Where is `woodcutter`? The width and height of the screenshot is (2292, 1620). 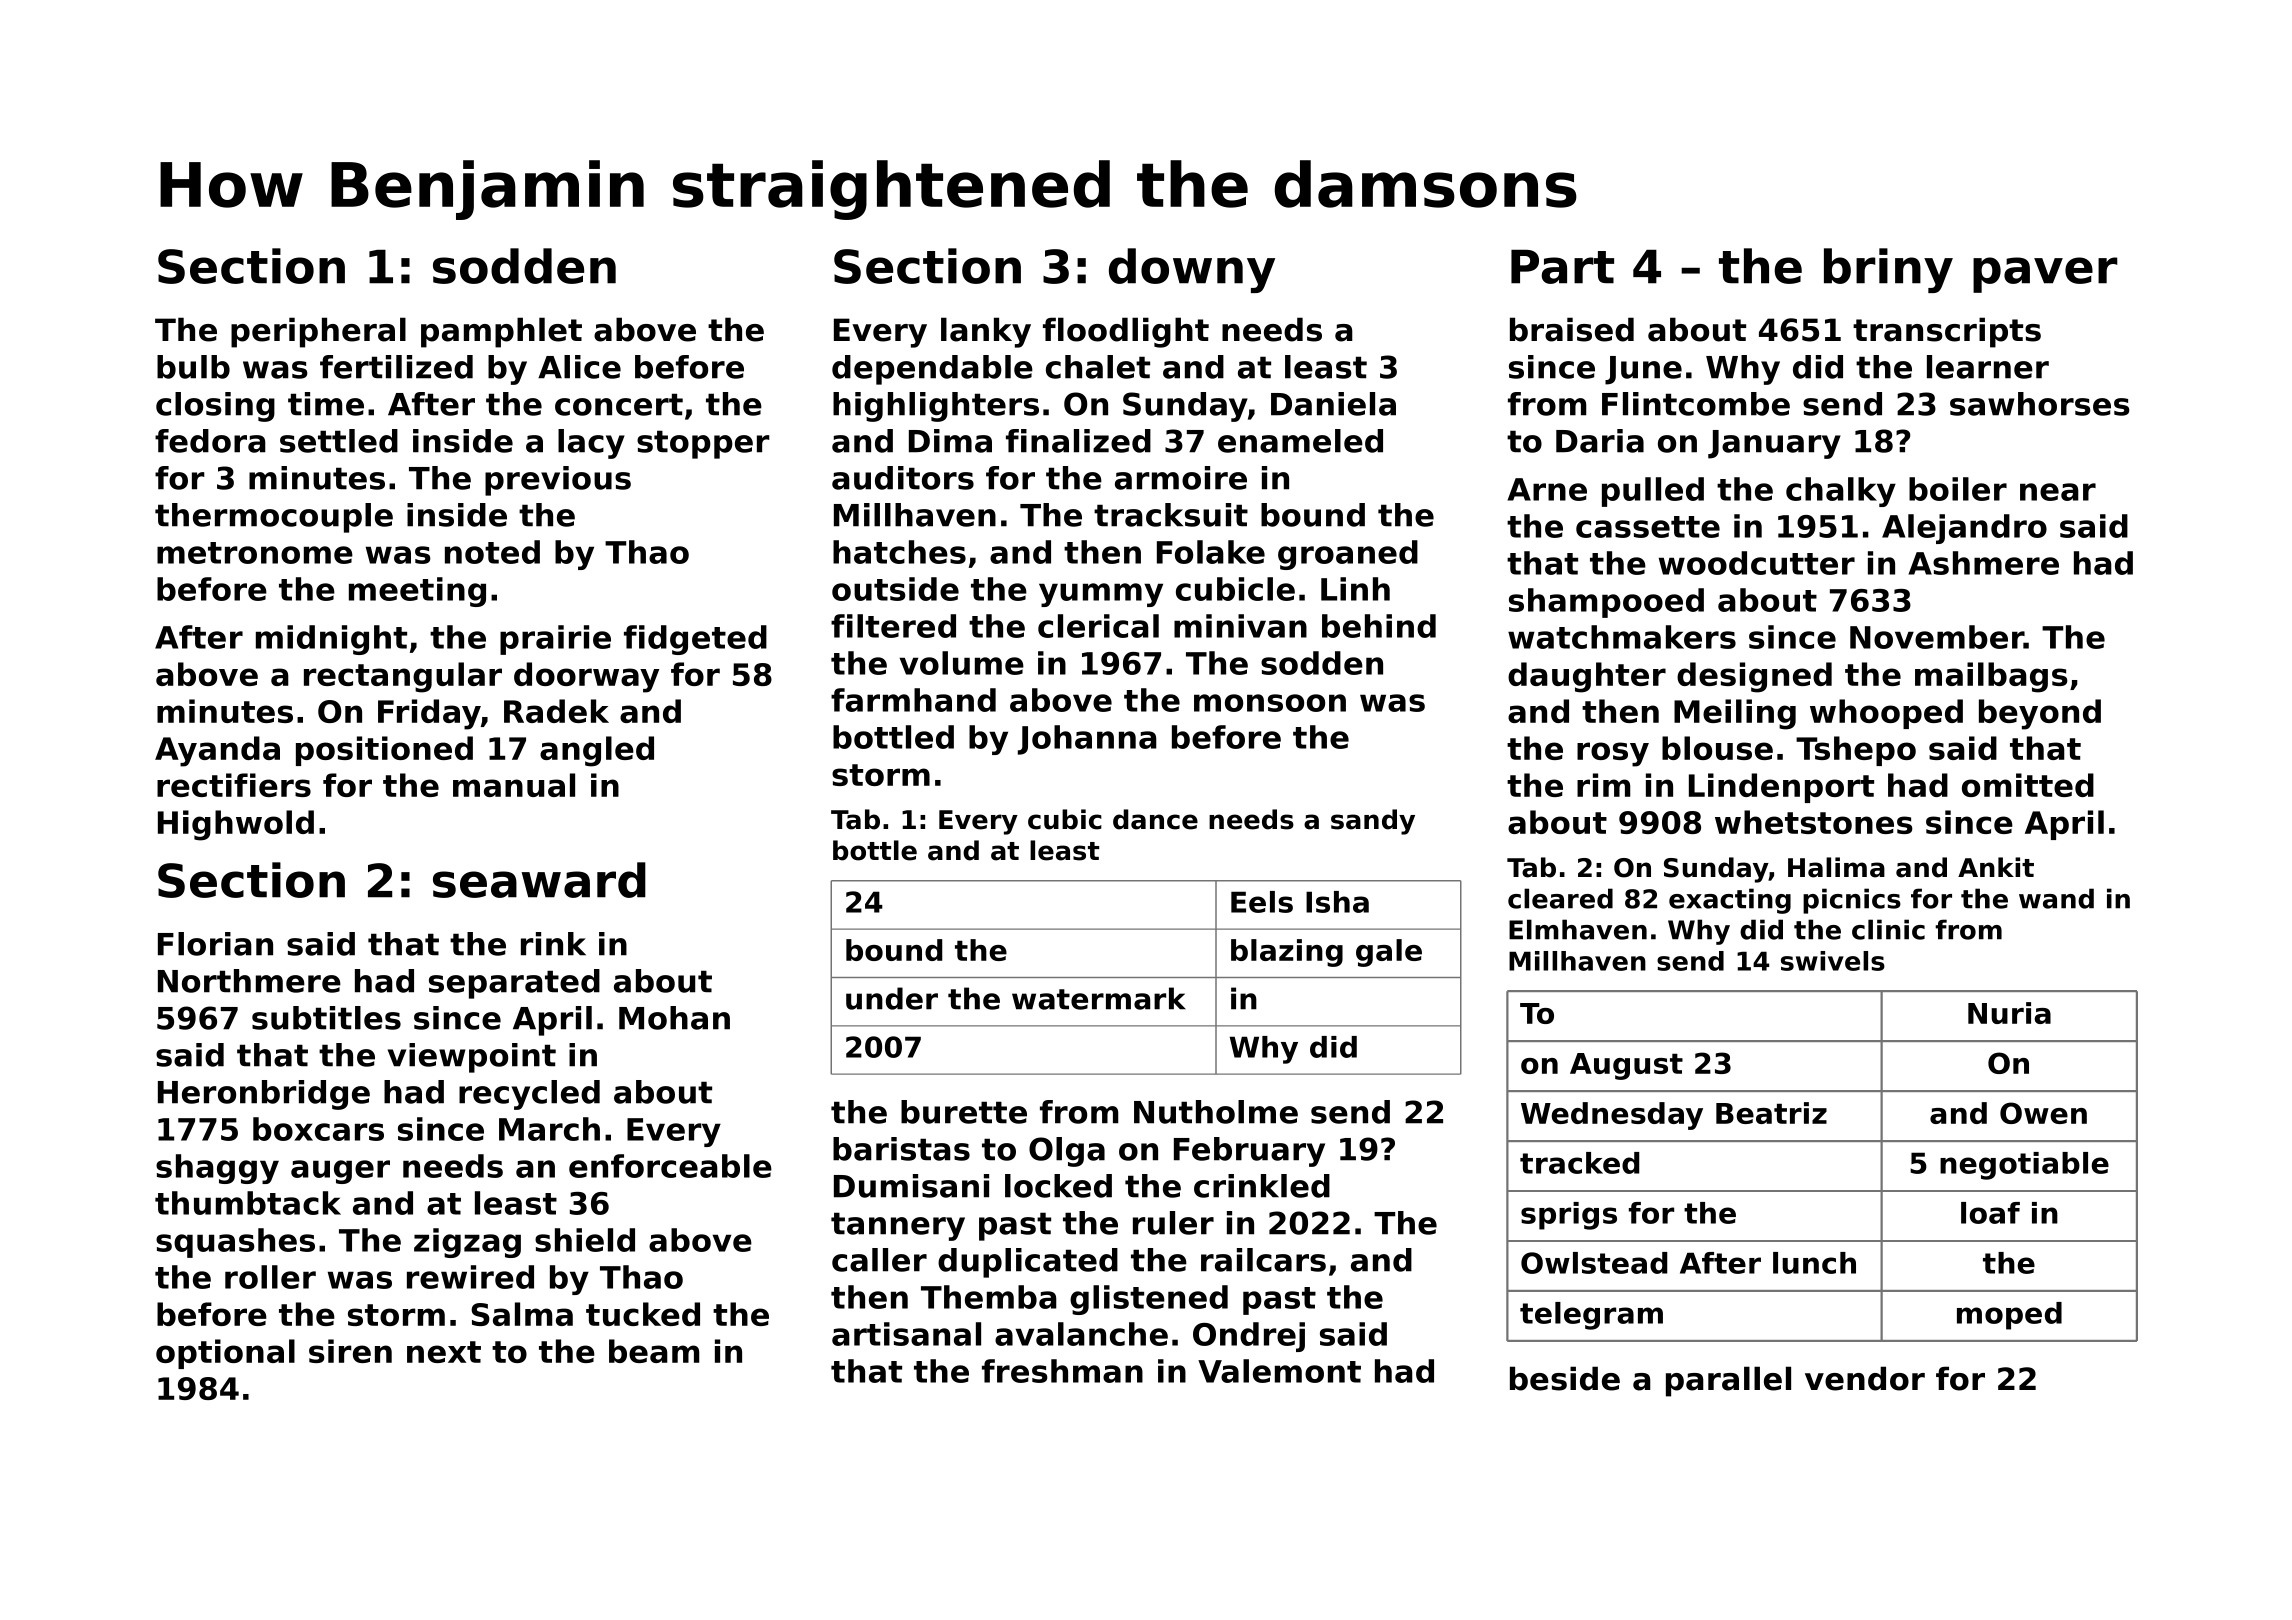 woodcutter is located at coordinates (1757, 563).
